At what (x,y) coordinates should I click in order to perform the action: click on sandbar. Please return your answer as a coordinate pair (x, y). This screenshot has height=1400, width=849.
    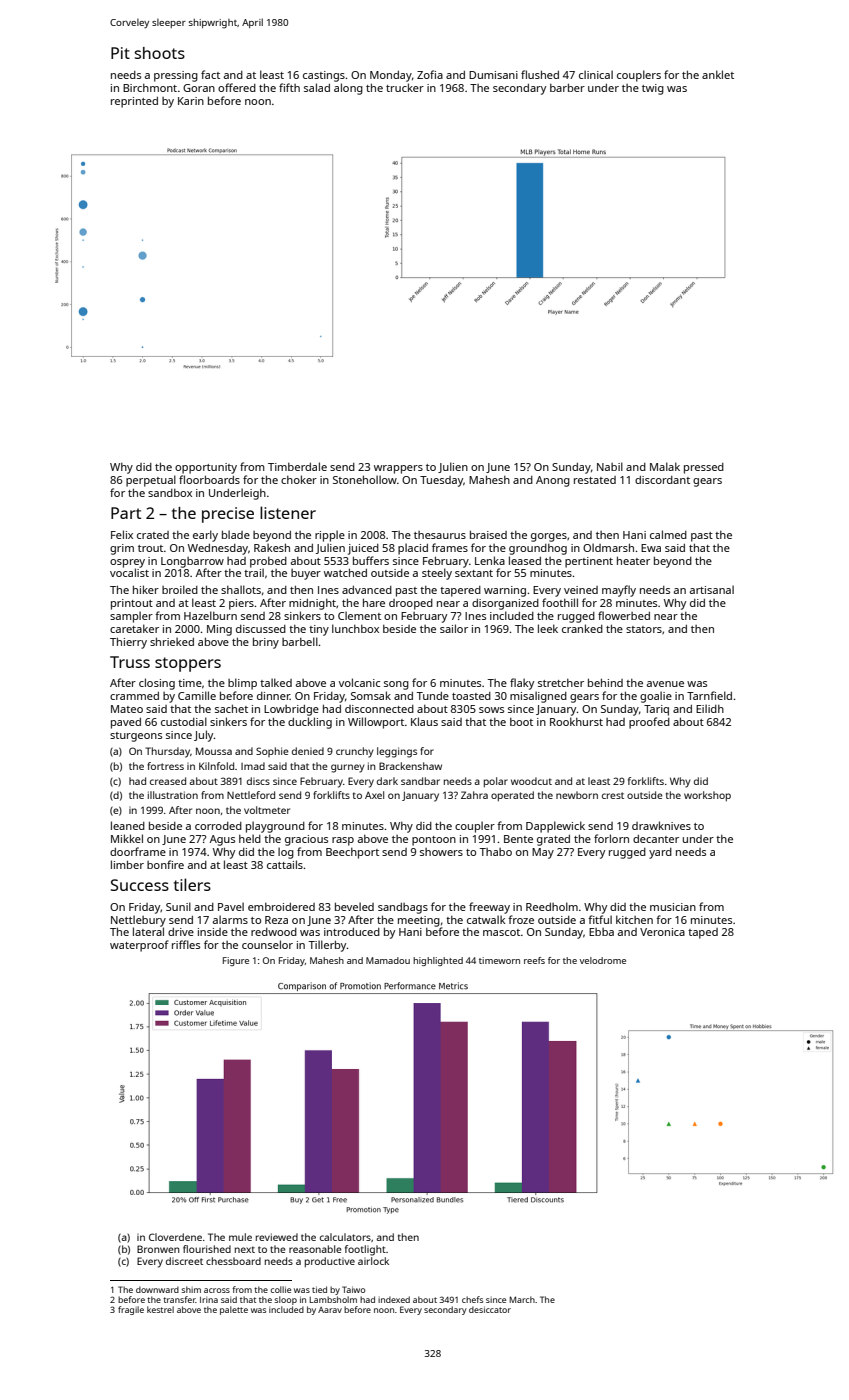
    Looking at the image, I should click on (420, 781).
